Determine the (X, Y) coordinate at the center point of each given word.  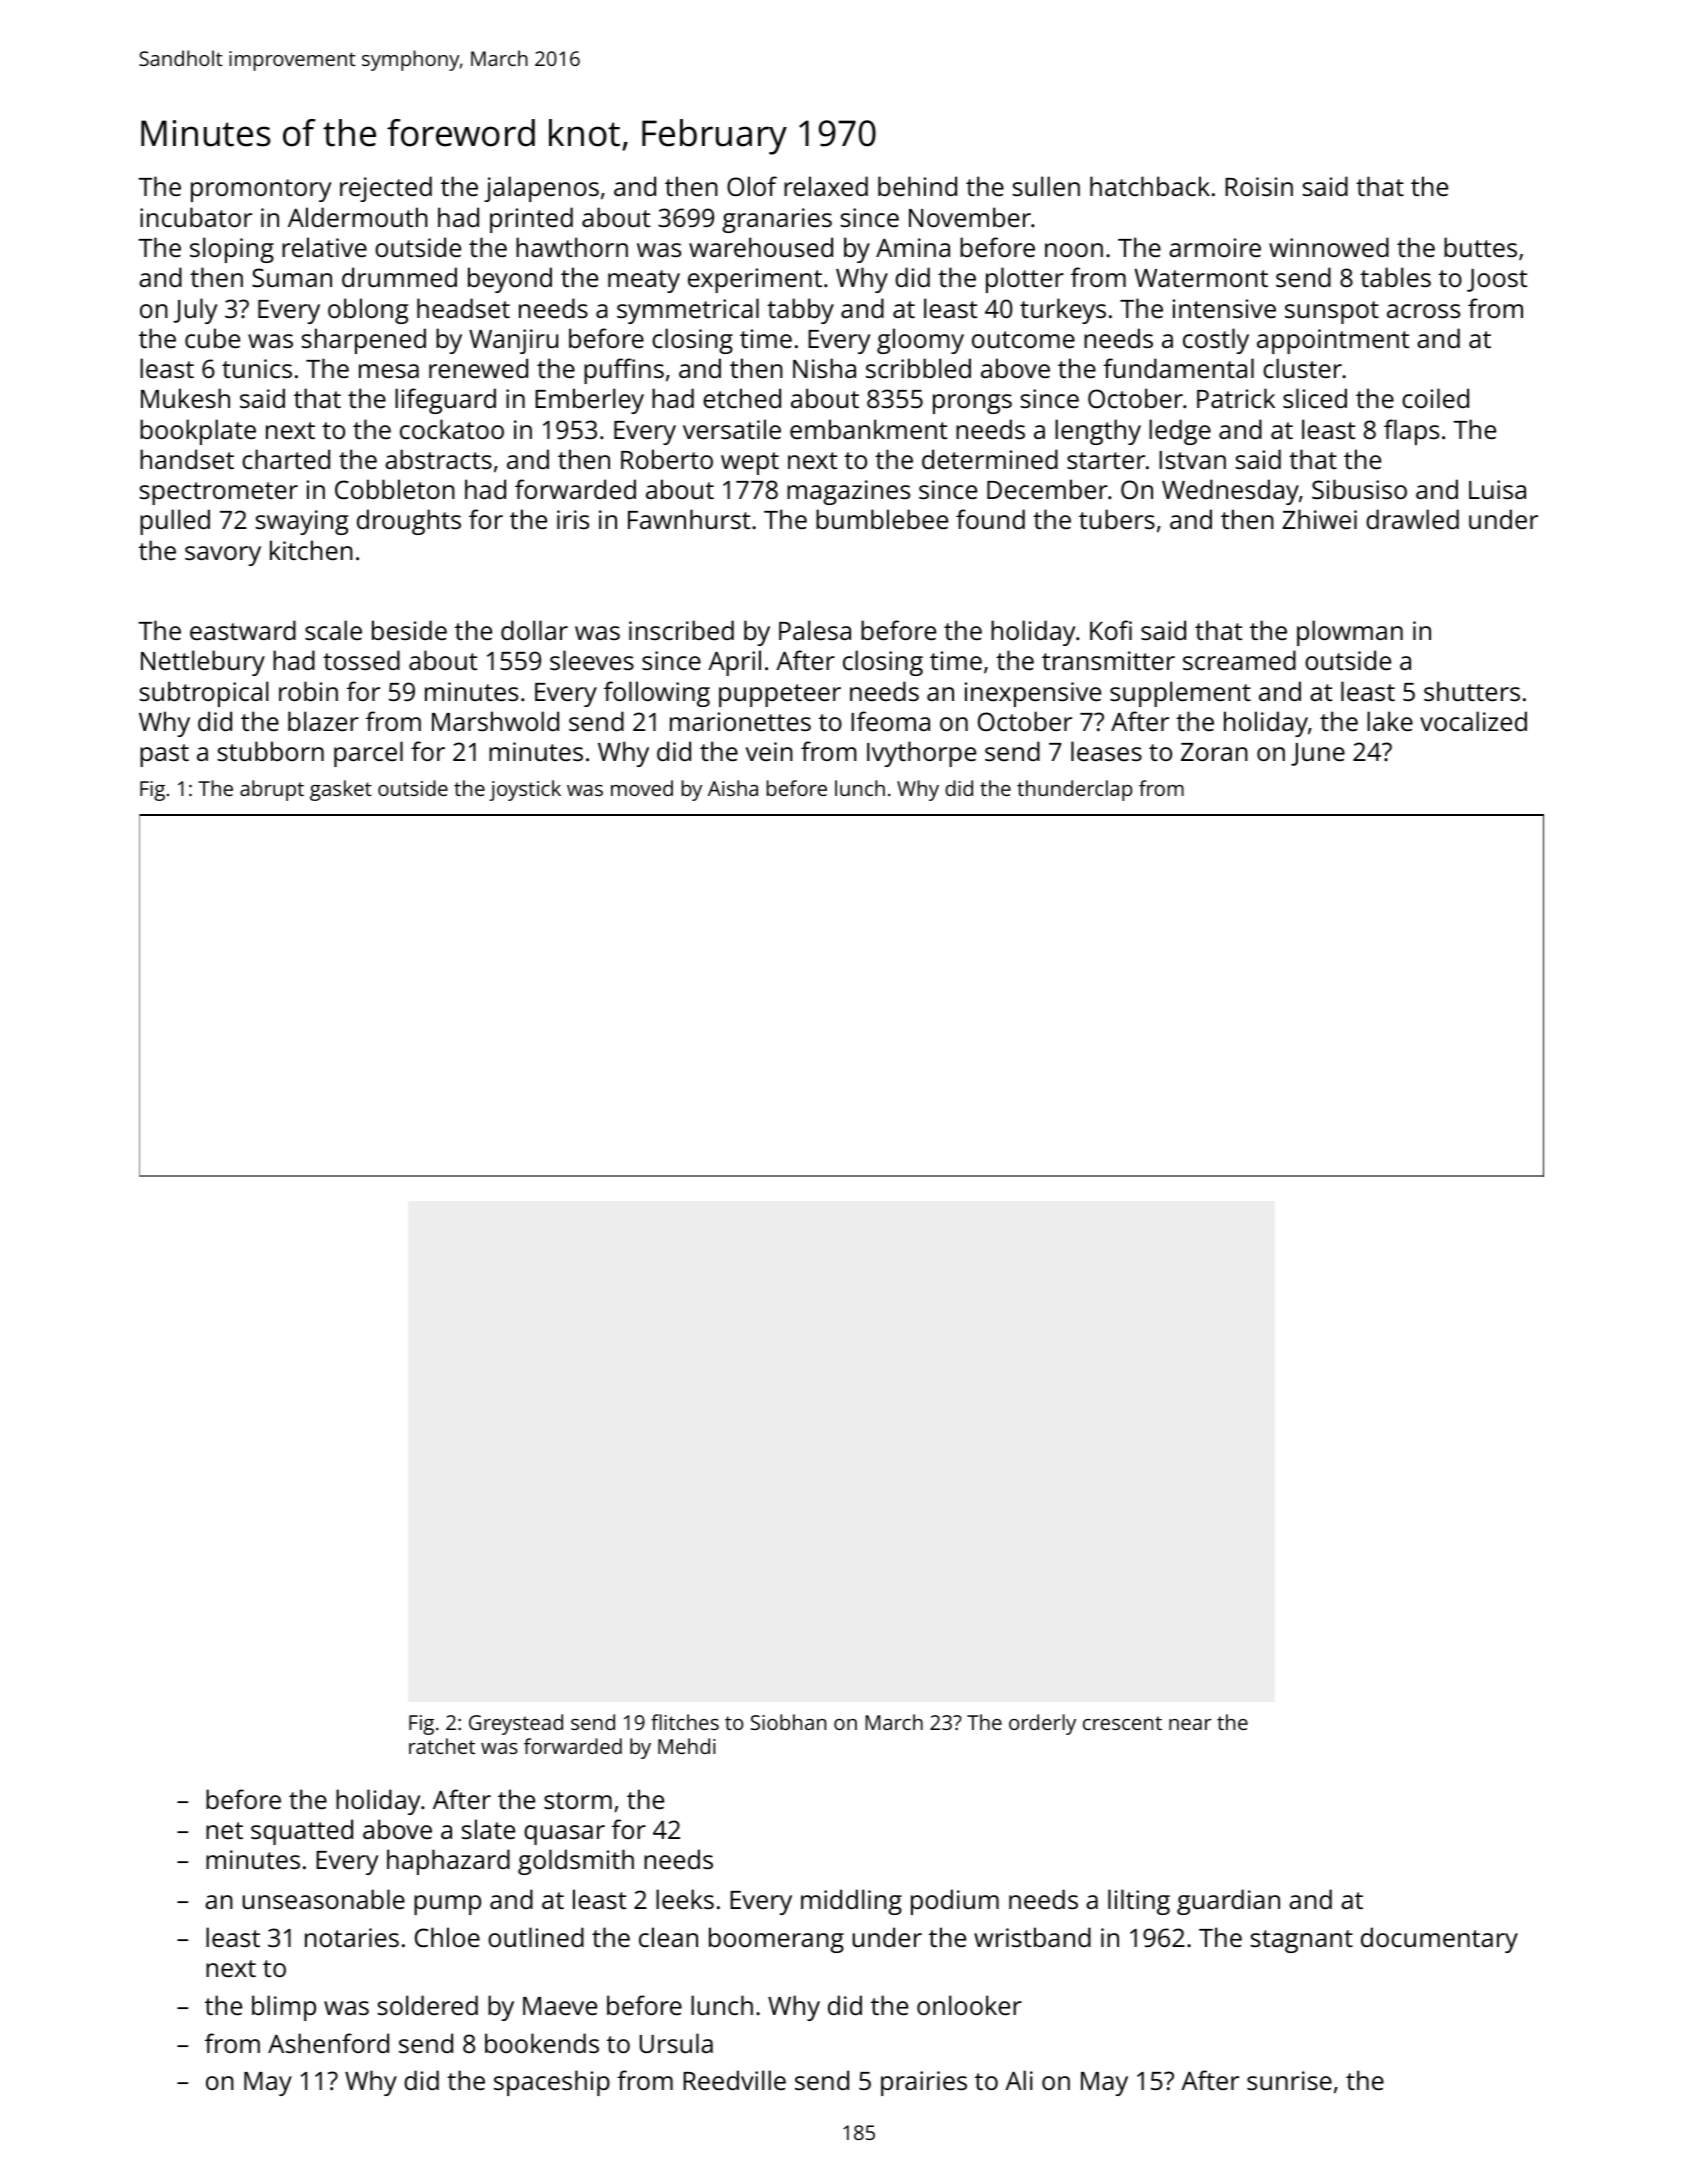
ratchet (442, 1746)
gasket (341, 790)
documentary (1439, 1940)
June (1318, 754)
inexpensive (1033, 694)
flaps (1411, 432)
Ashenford (328, 2043)
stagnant (1302, 1941)
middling (851, 1902)
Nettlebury (203, 663)
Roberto (667, 459)
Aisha (733, 788)
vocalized (1473, 721)
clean (668, 1937)
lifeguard (445, 401)
